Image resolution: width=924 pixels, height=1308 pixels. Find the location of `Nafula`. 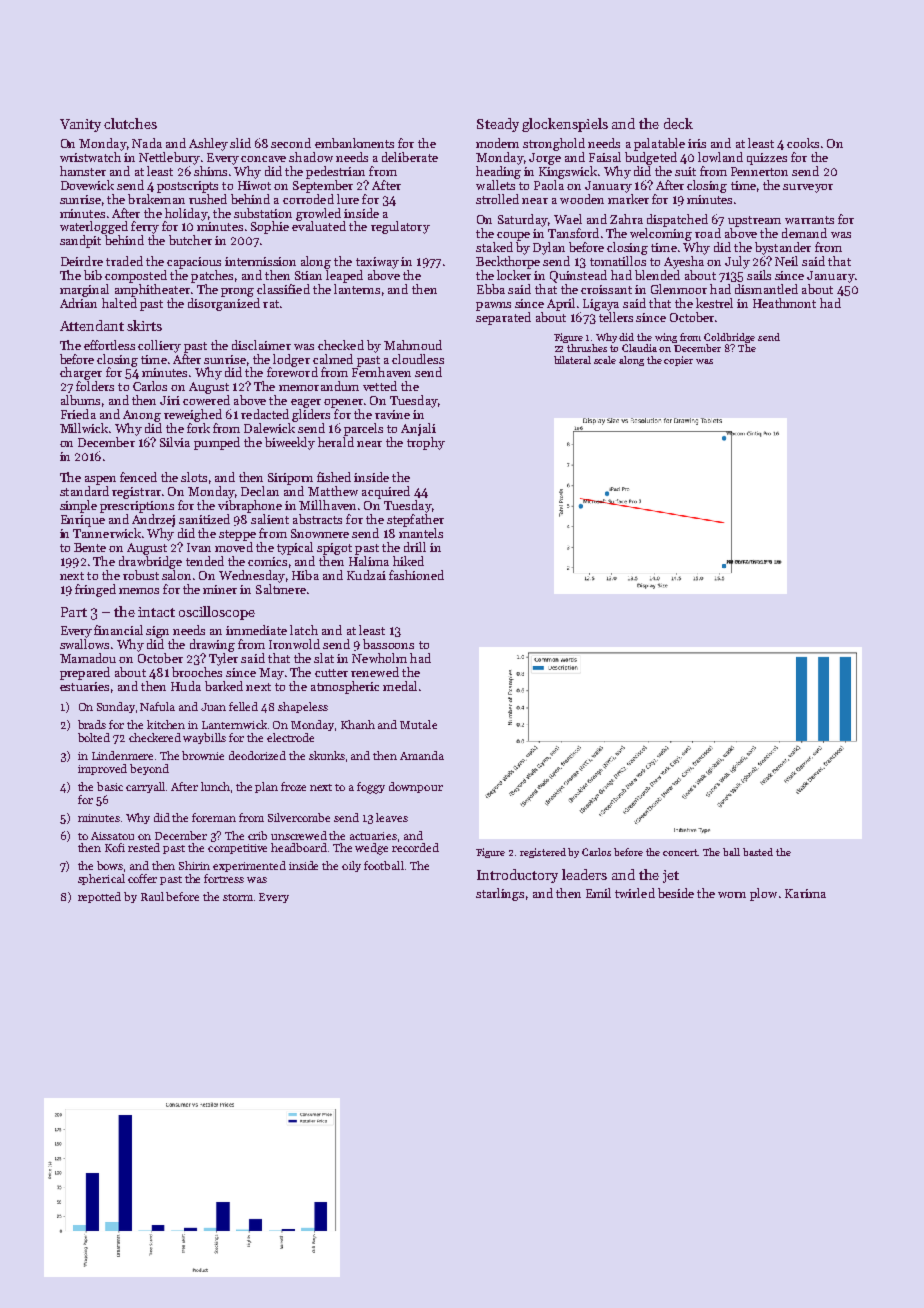

Nafula is located at coordinates (157, 706).
